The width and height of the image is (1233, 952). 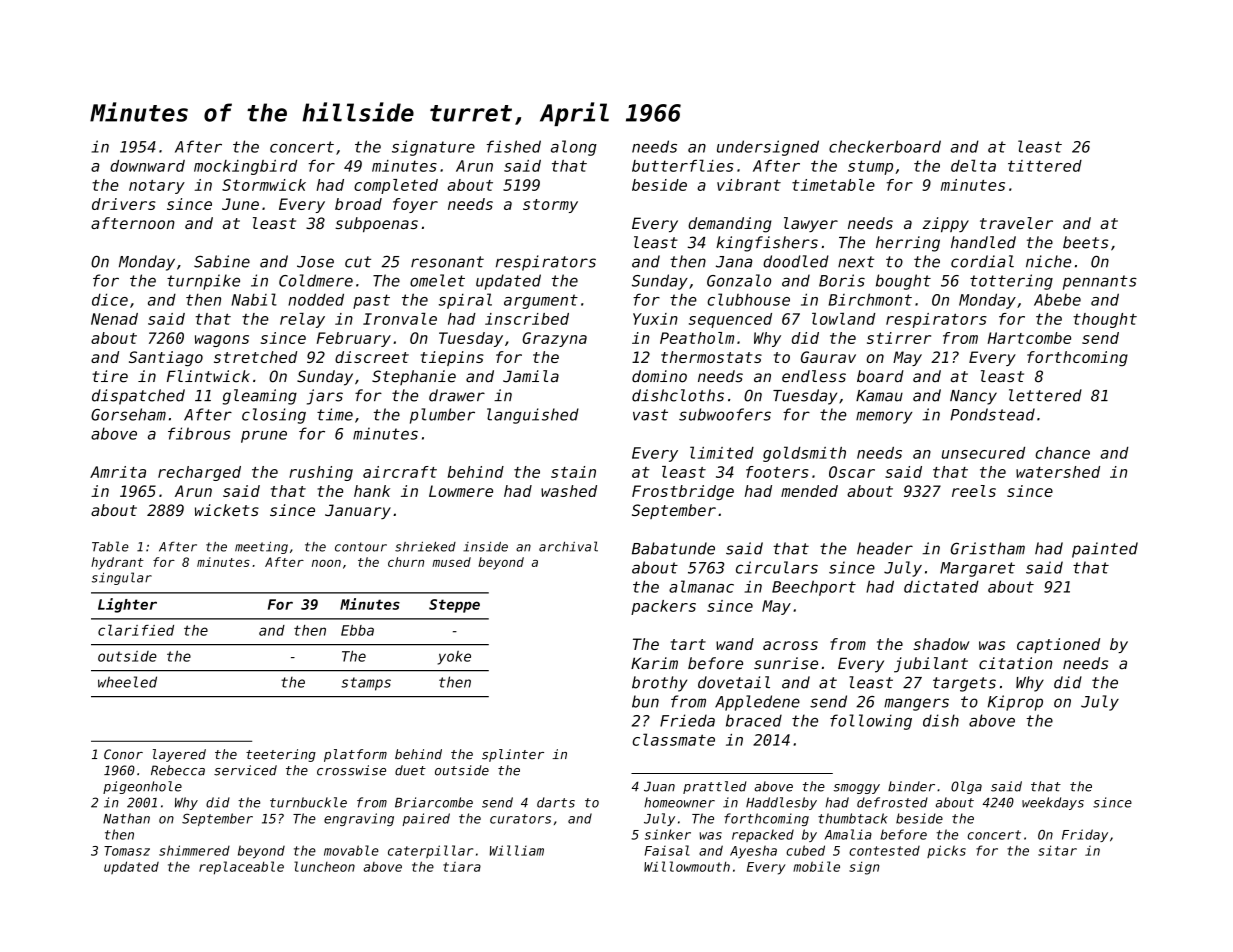 I want to click on classmate, so click(x=673, y=739).
